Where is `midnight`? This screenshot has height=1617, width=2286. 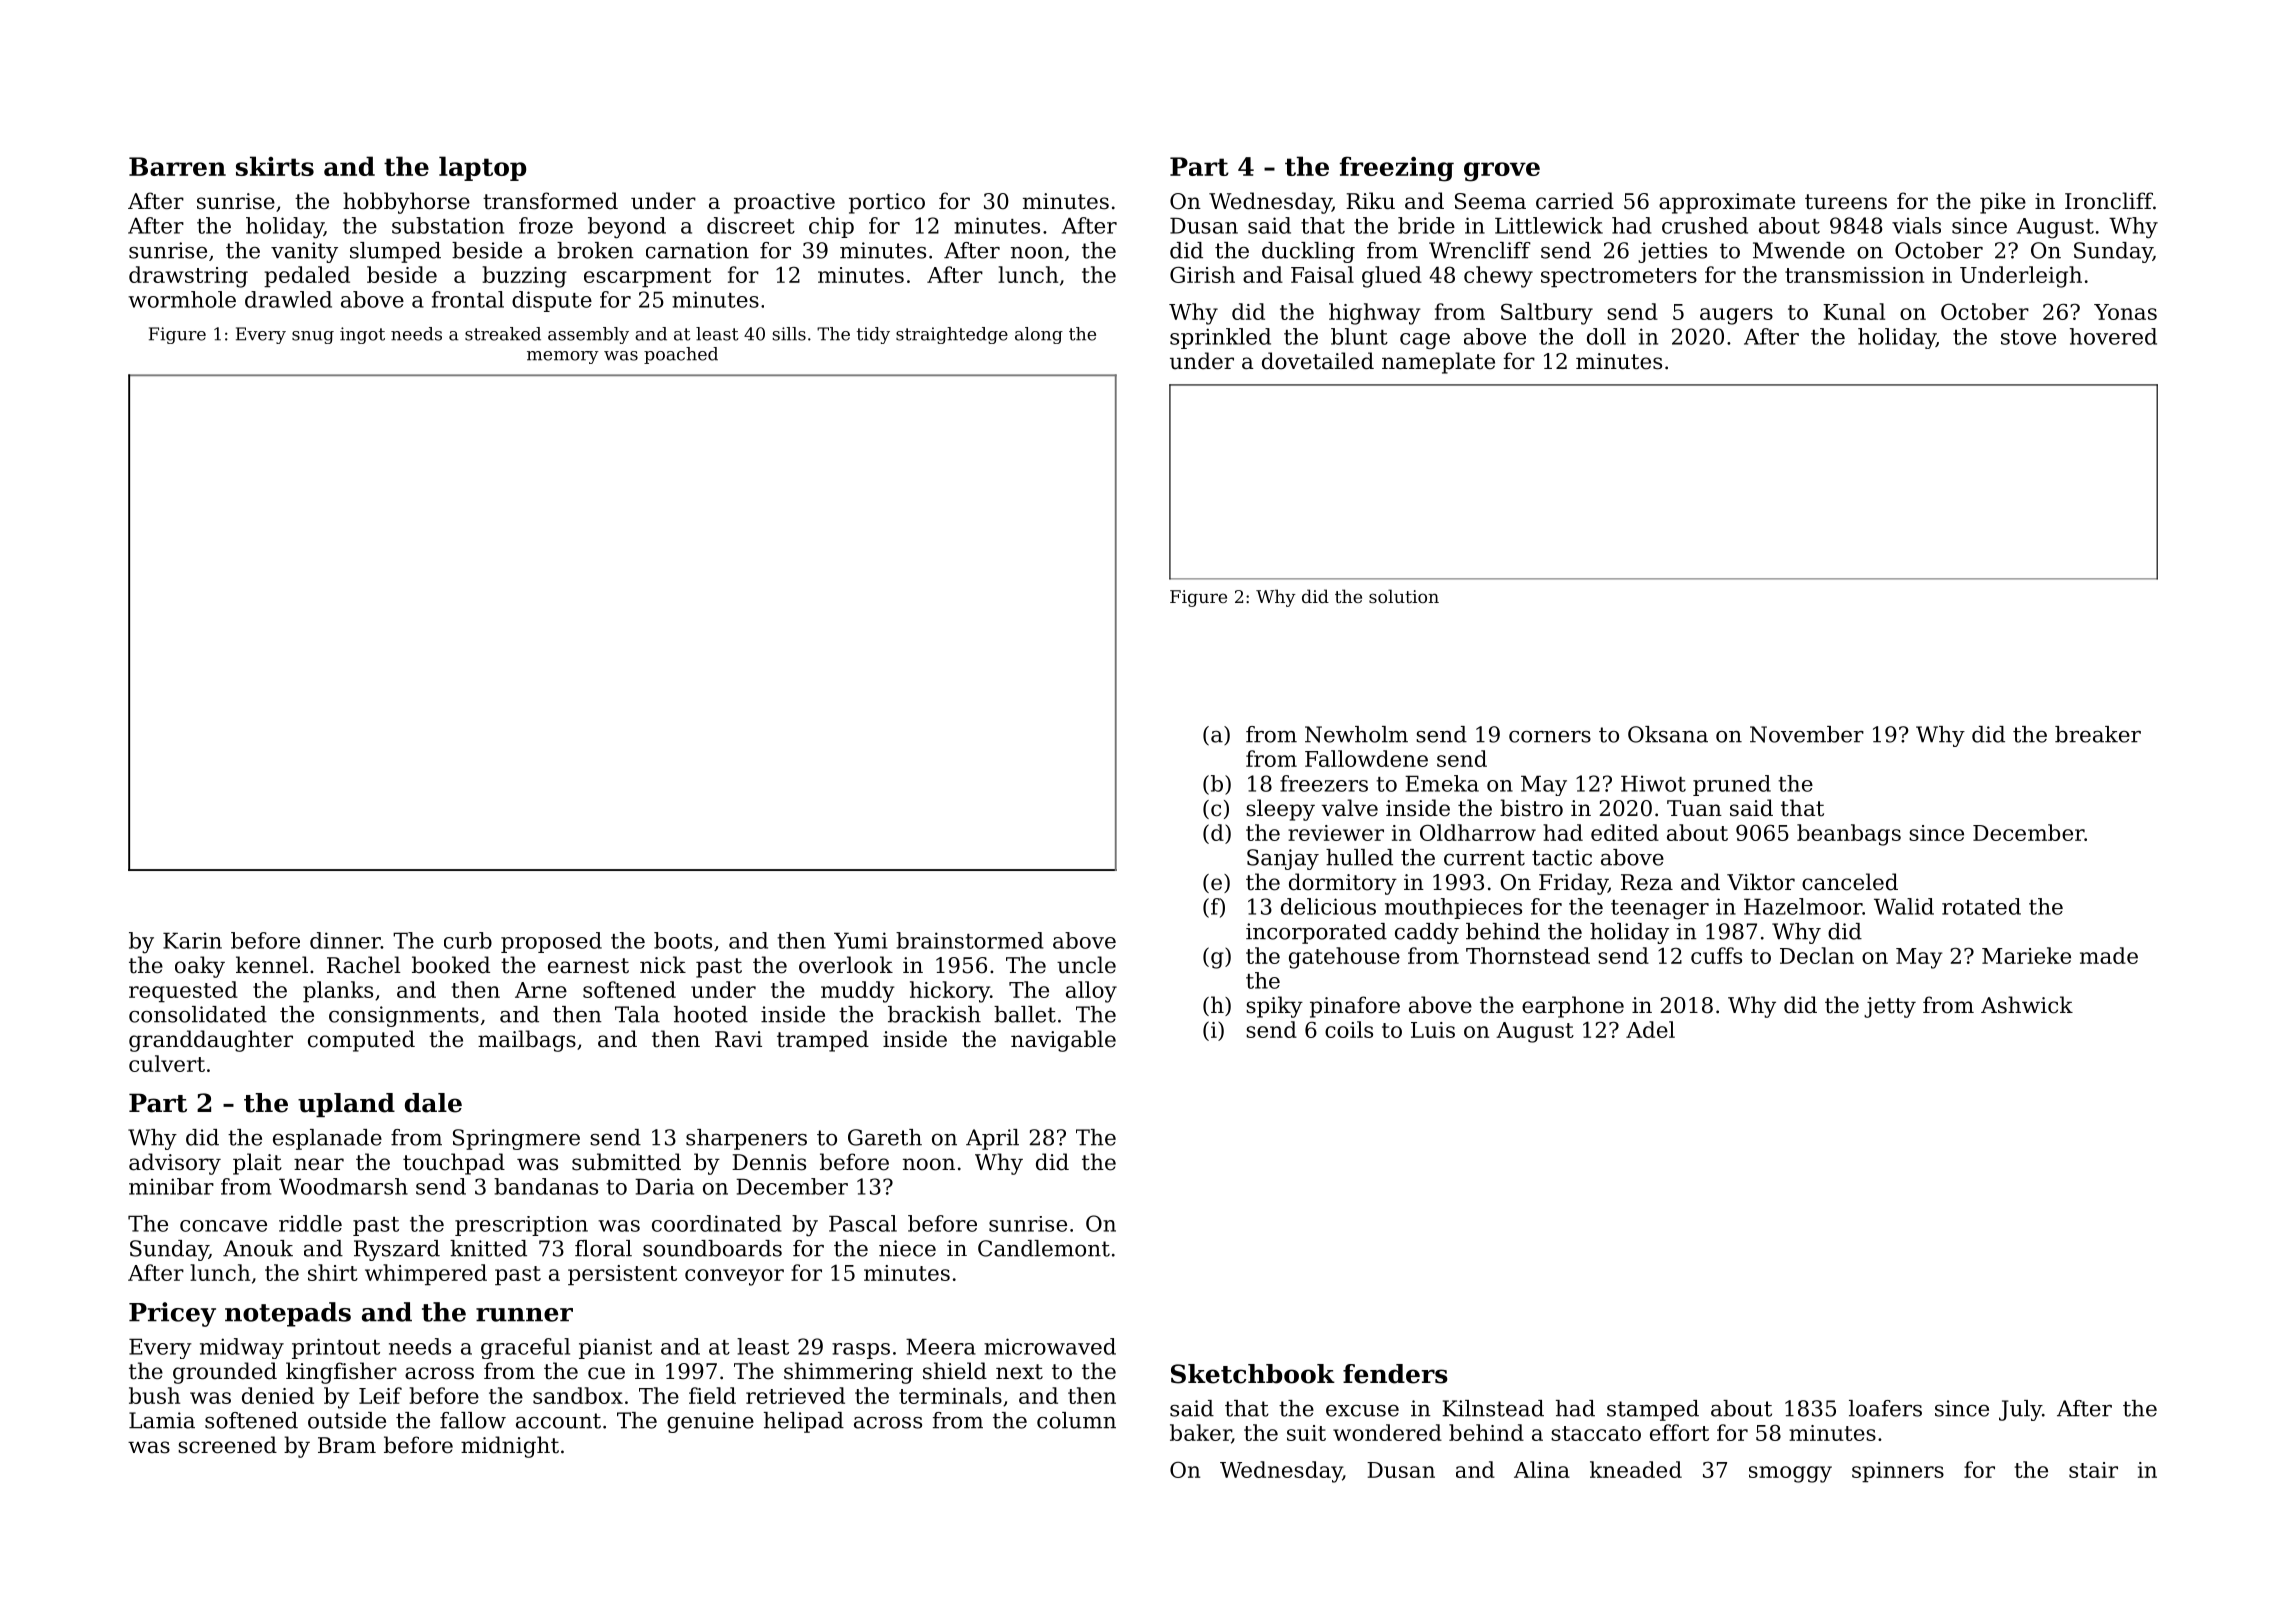
midnight is located at coordinates (510, 1447).
